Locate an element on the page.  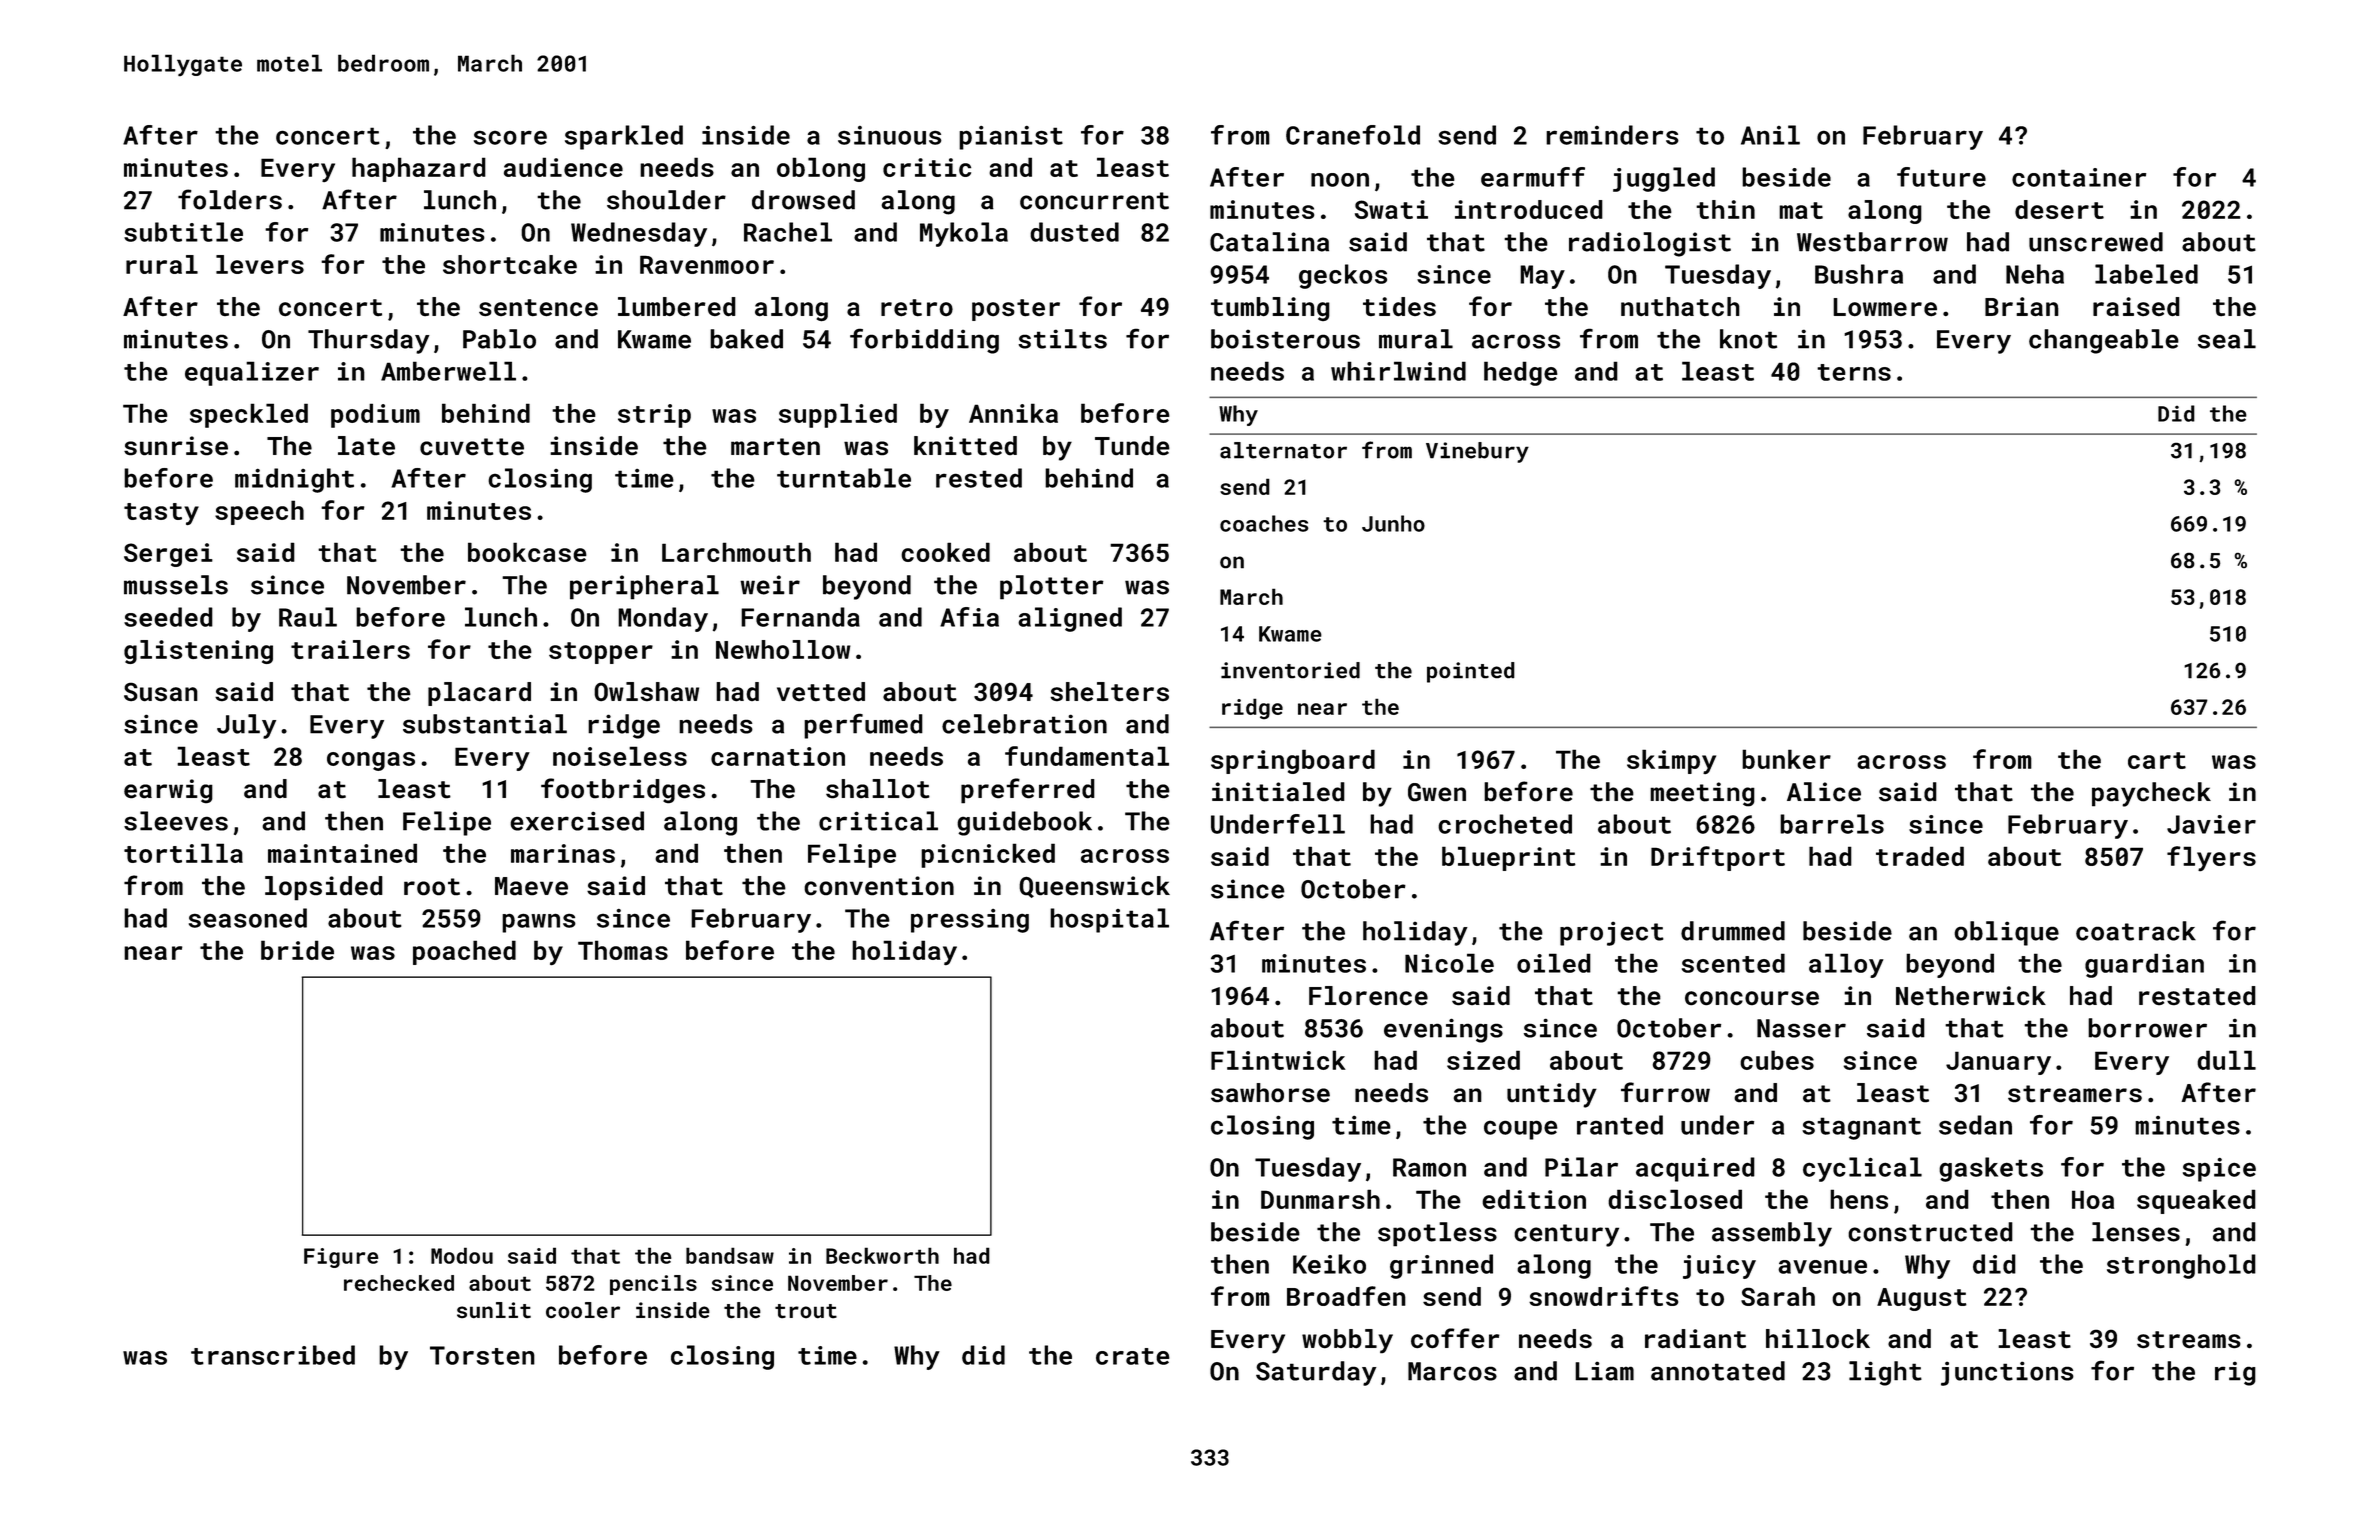
folders is located at coordinates (230, 199).
